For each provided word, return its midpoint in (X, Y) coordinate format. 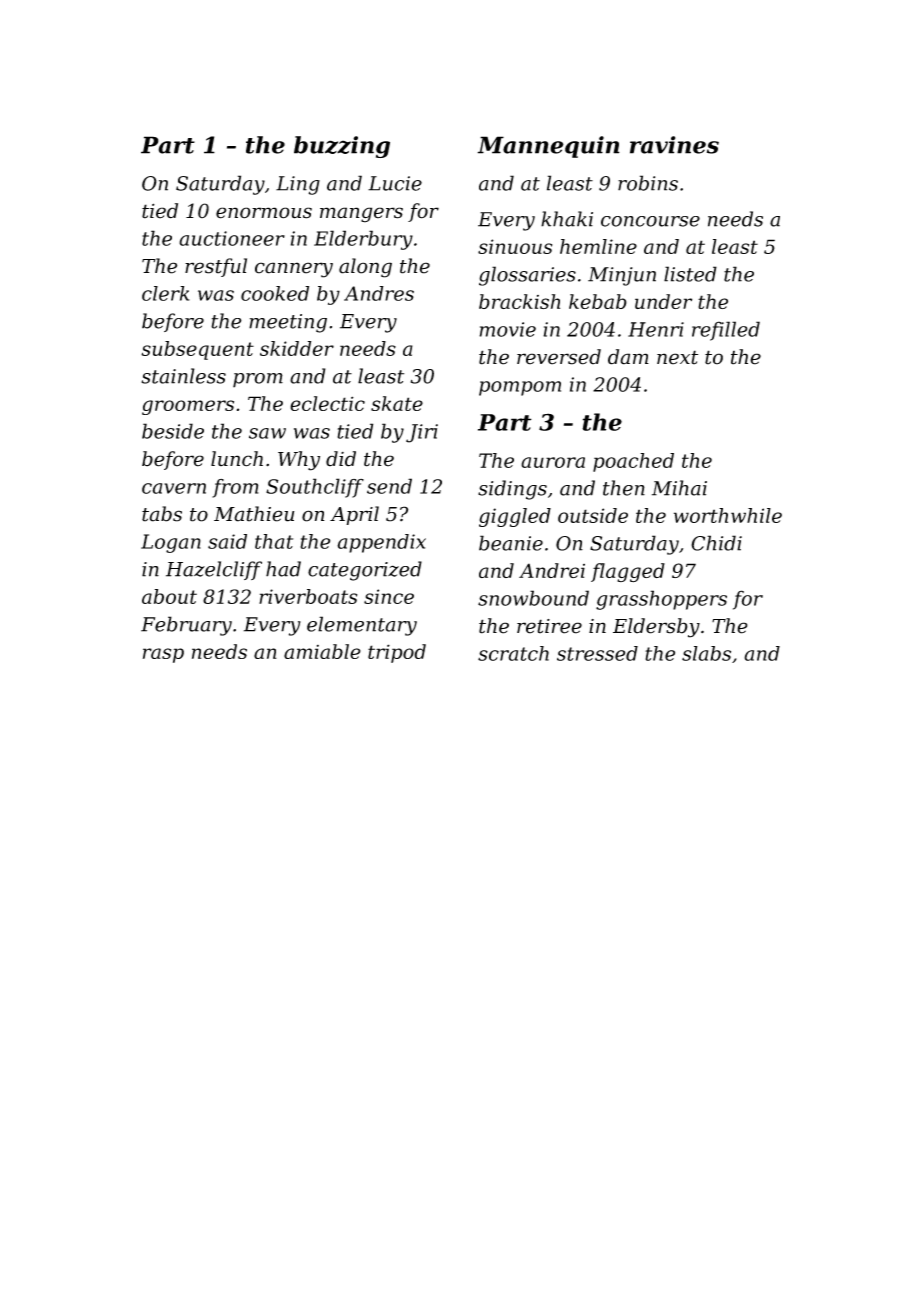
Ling (298, 185)
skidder (297, 348)
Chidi (716, 543)
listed (690, 274)
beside (173, 431)
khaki (567, 219)
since (389, 596)
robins (648, 183)
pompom (520, 388)
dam (628, 357)
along (365, 268)
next (677, 357)
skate (397, 403)
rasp (163, 655)
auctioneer (232, 238)
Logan (171, 543)
